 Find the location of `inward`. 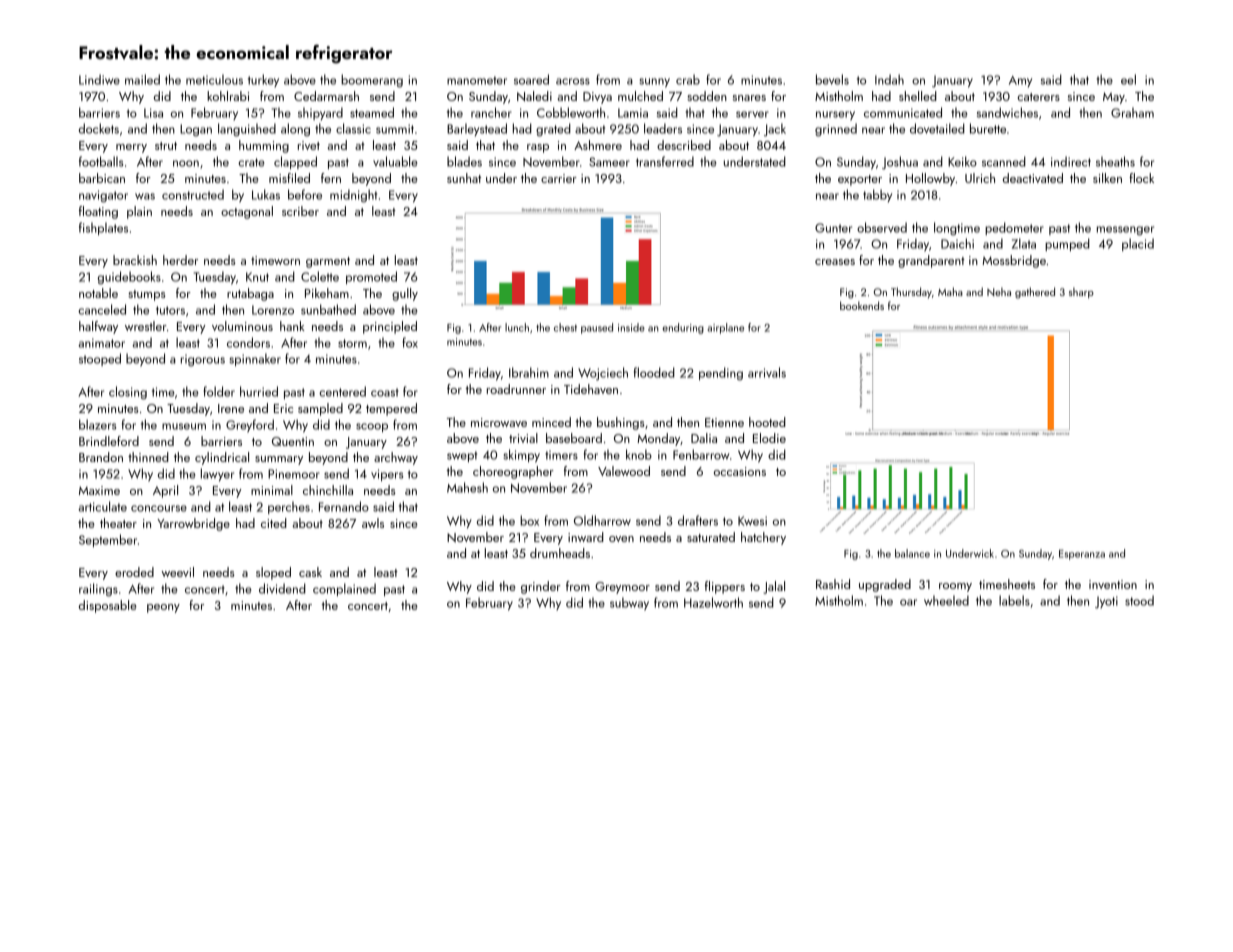

inward is located at coordinates (586, 537).
